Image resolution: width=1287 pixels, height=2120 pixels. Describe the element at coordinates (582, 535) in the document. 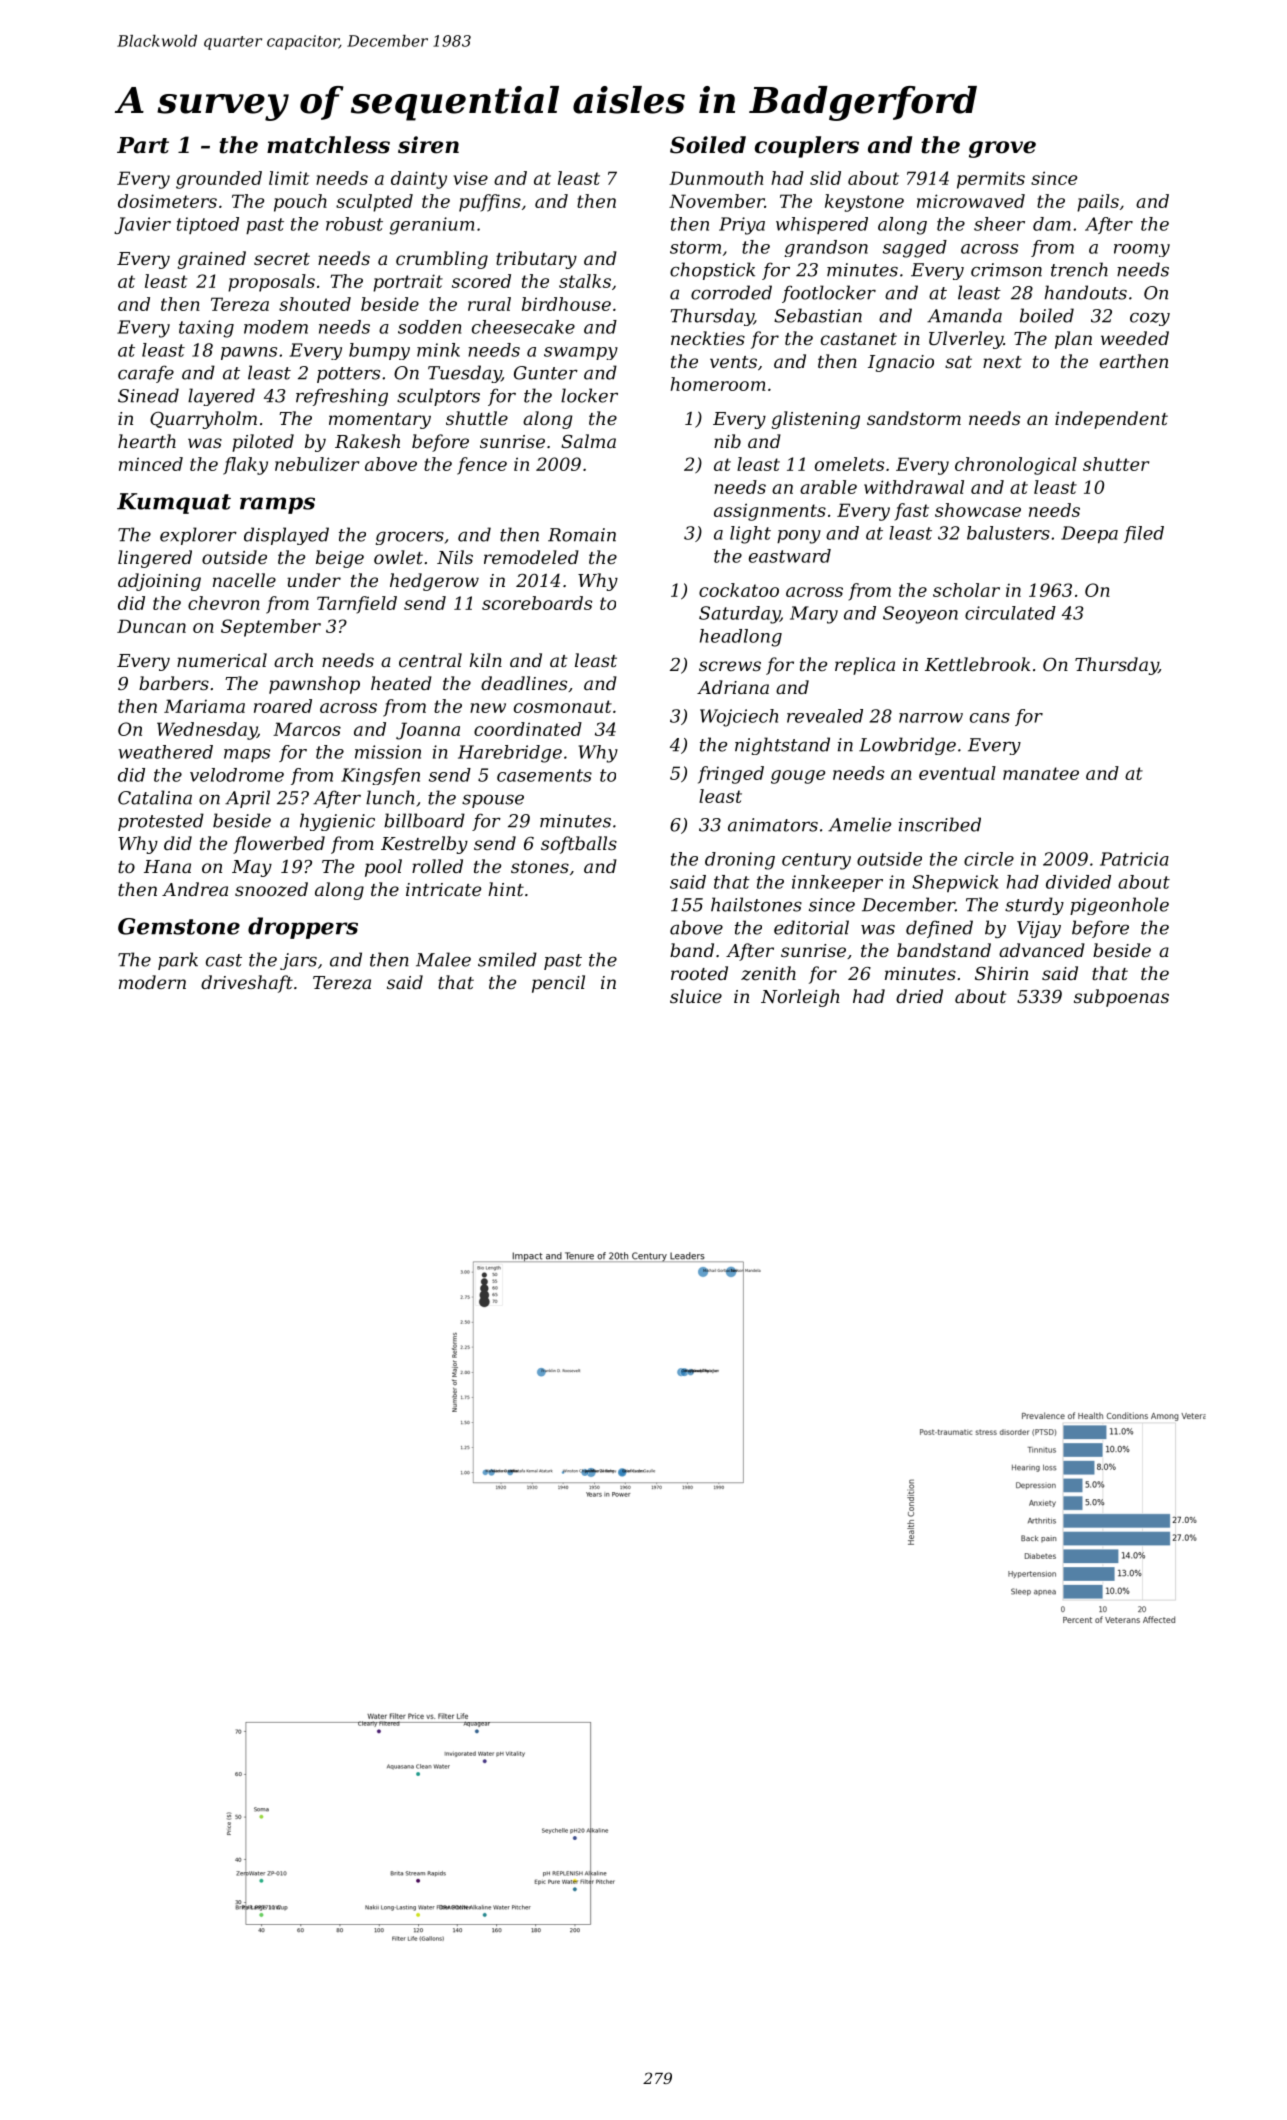

I see `Romain` at that location.
